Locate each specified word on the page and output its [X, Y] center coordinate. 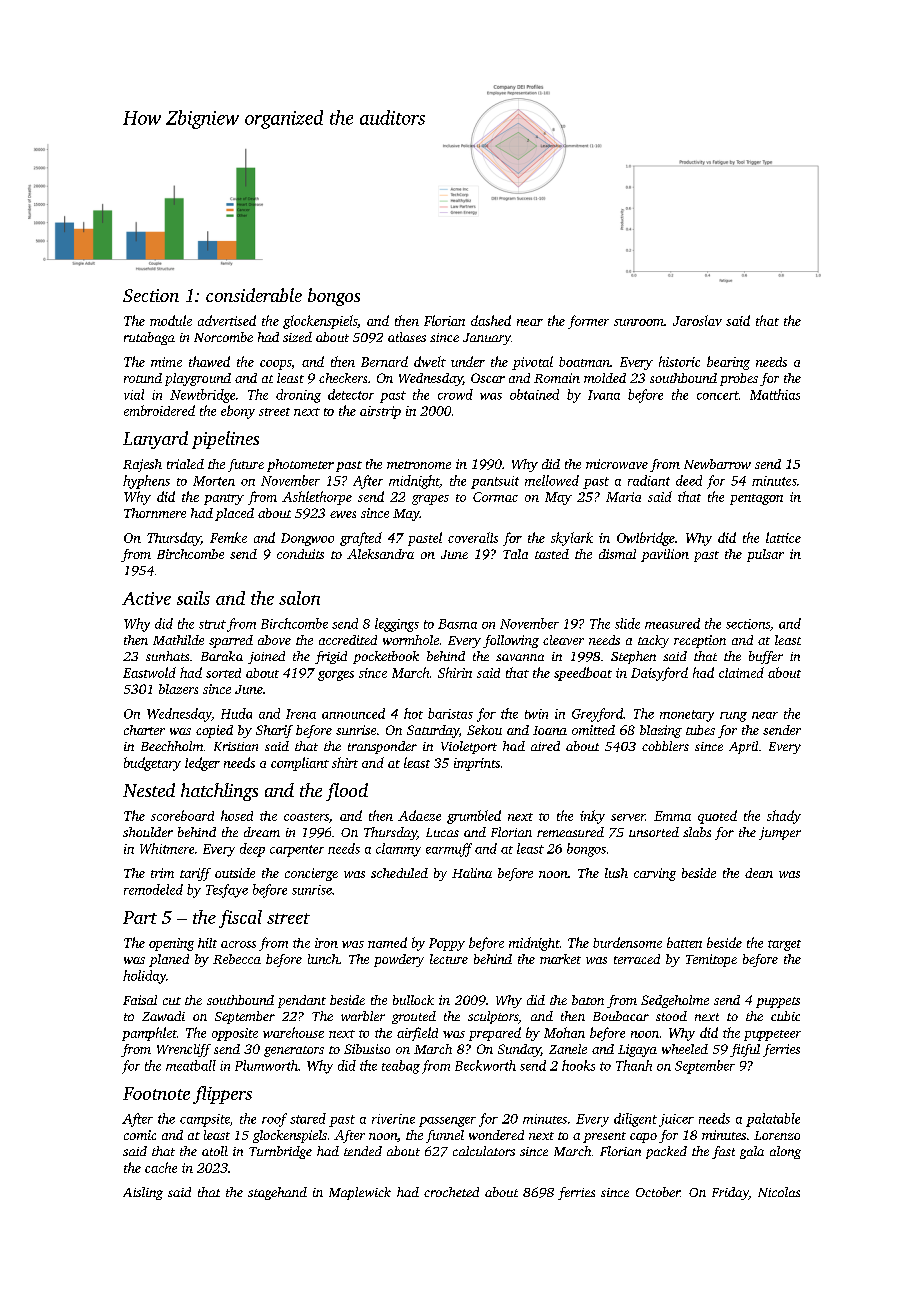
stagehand [277, 1193]
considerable [254, 295]
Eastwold [149, 672]
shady [784, 817]
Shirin [455, 672]
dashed [491, 320]
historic [679, 361]
